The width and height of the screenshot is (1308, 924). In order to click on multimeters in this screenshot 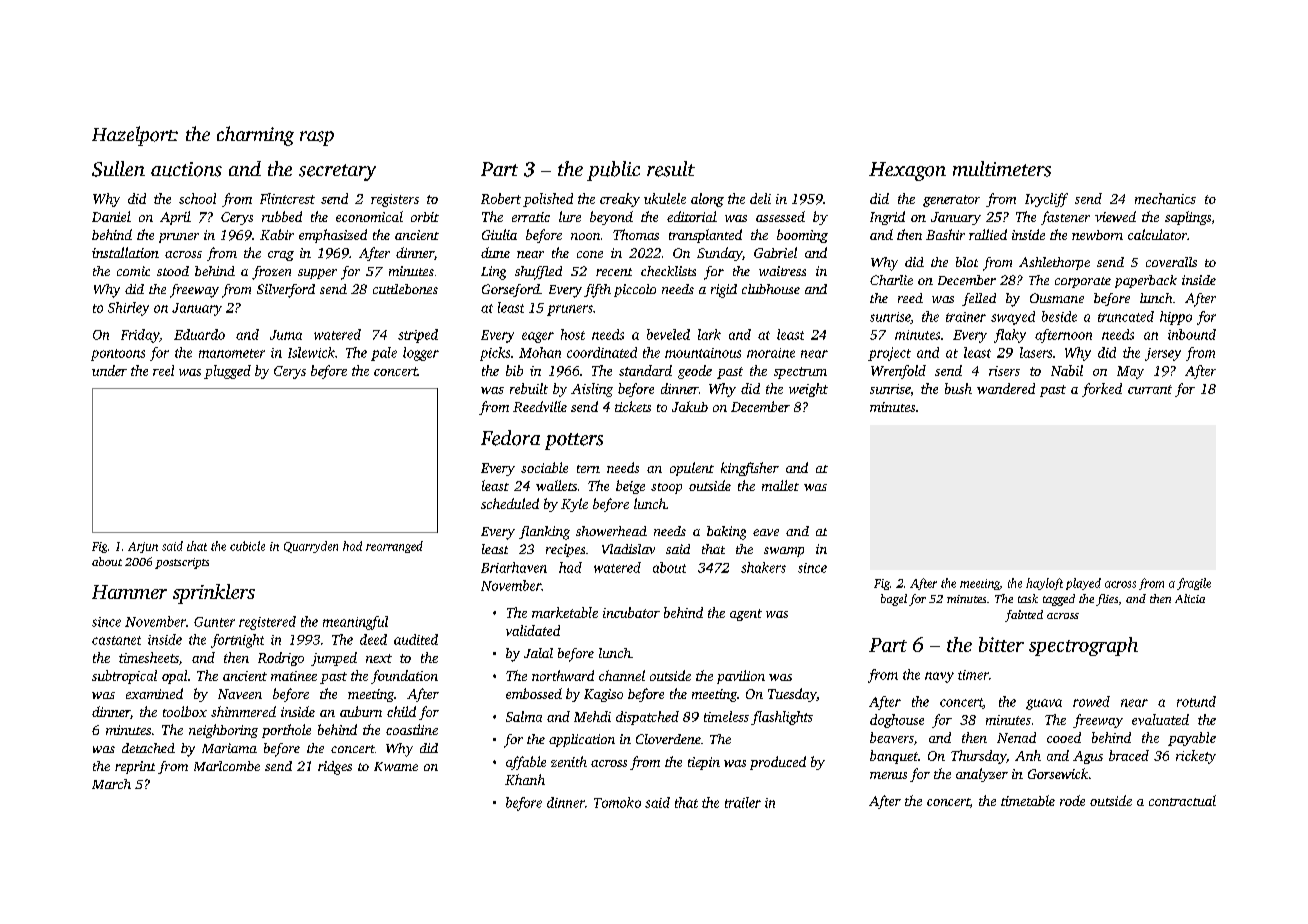, I will do `click(1002, 169)`.
